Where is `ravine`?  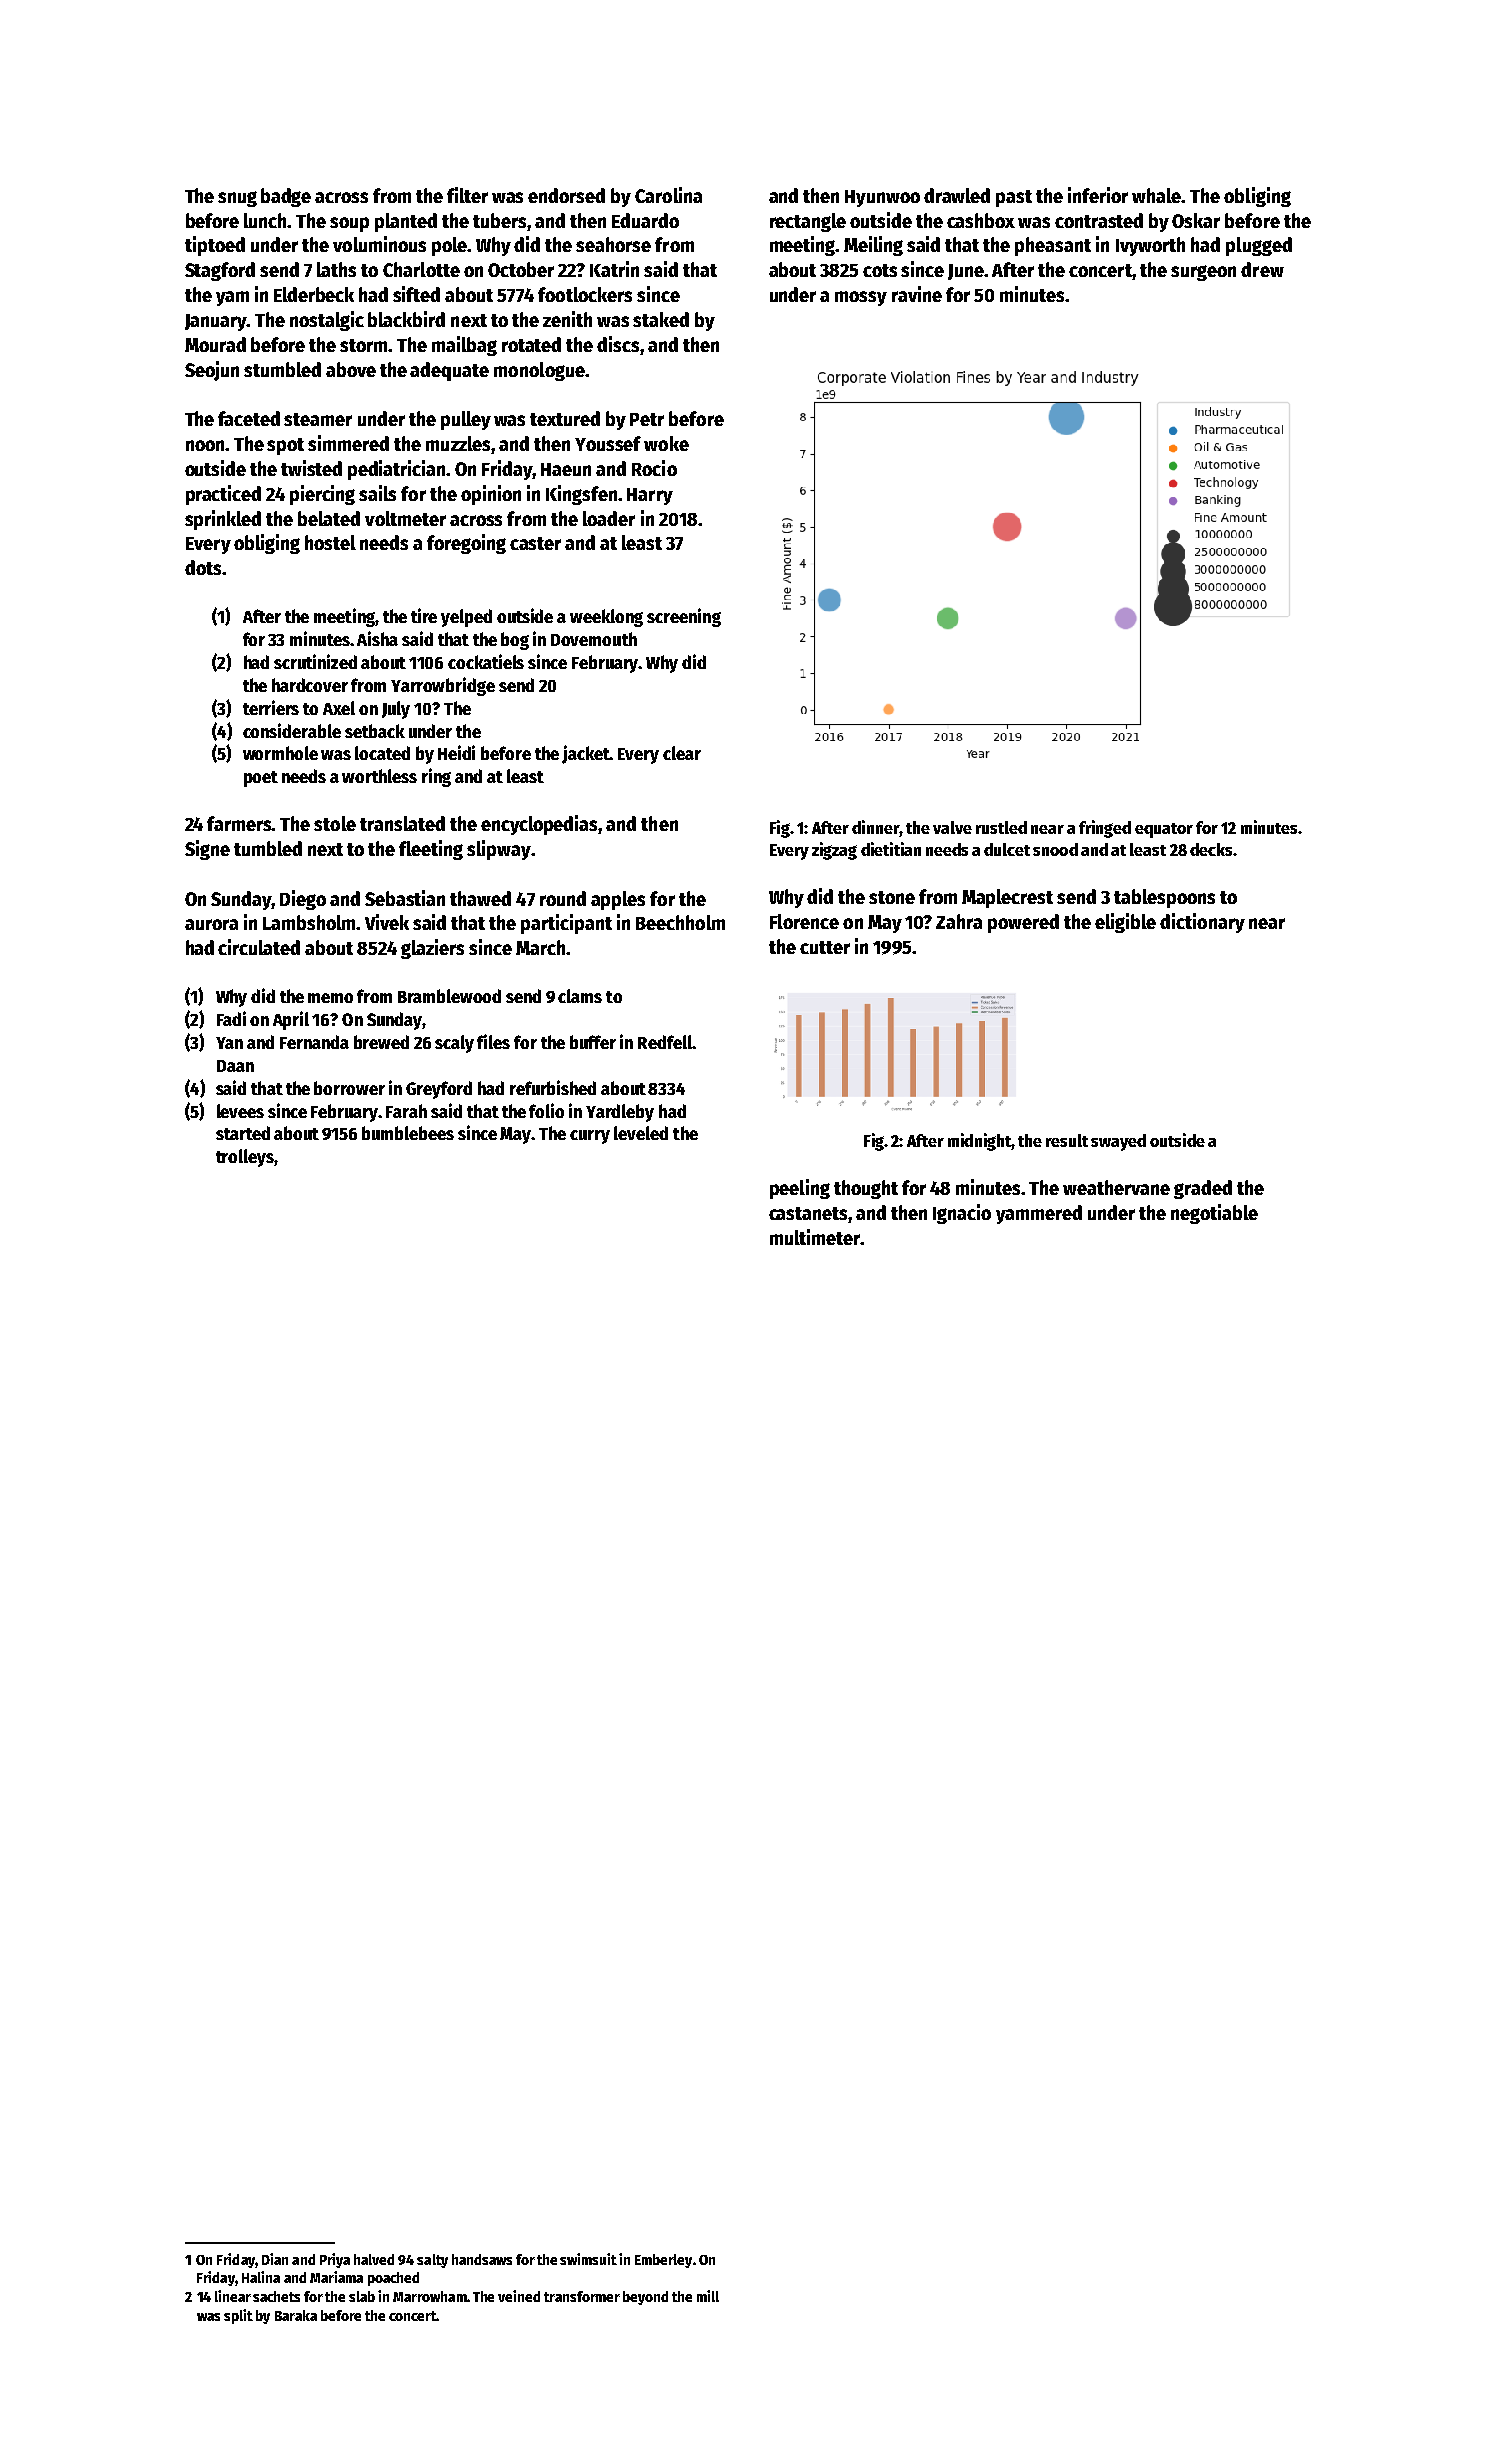
ravine is located at coordinates (917, 294).
